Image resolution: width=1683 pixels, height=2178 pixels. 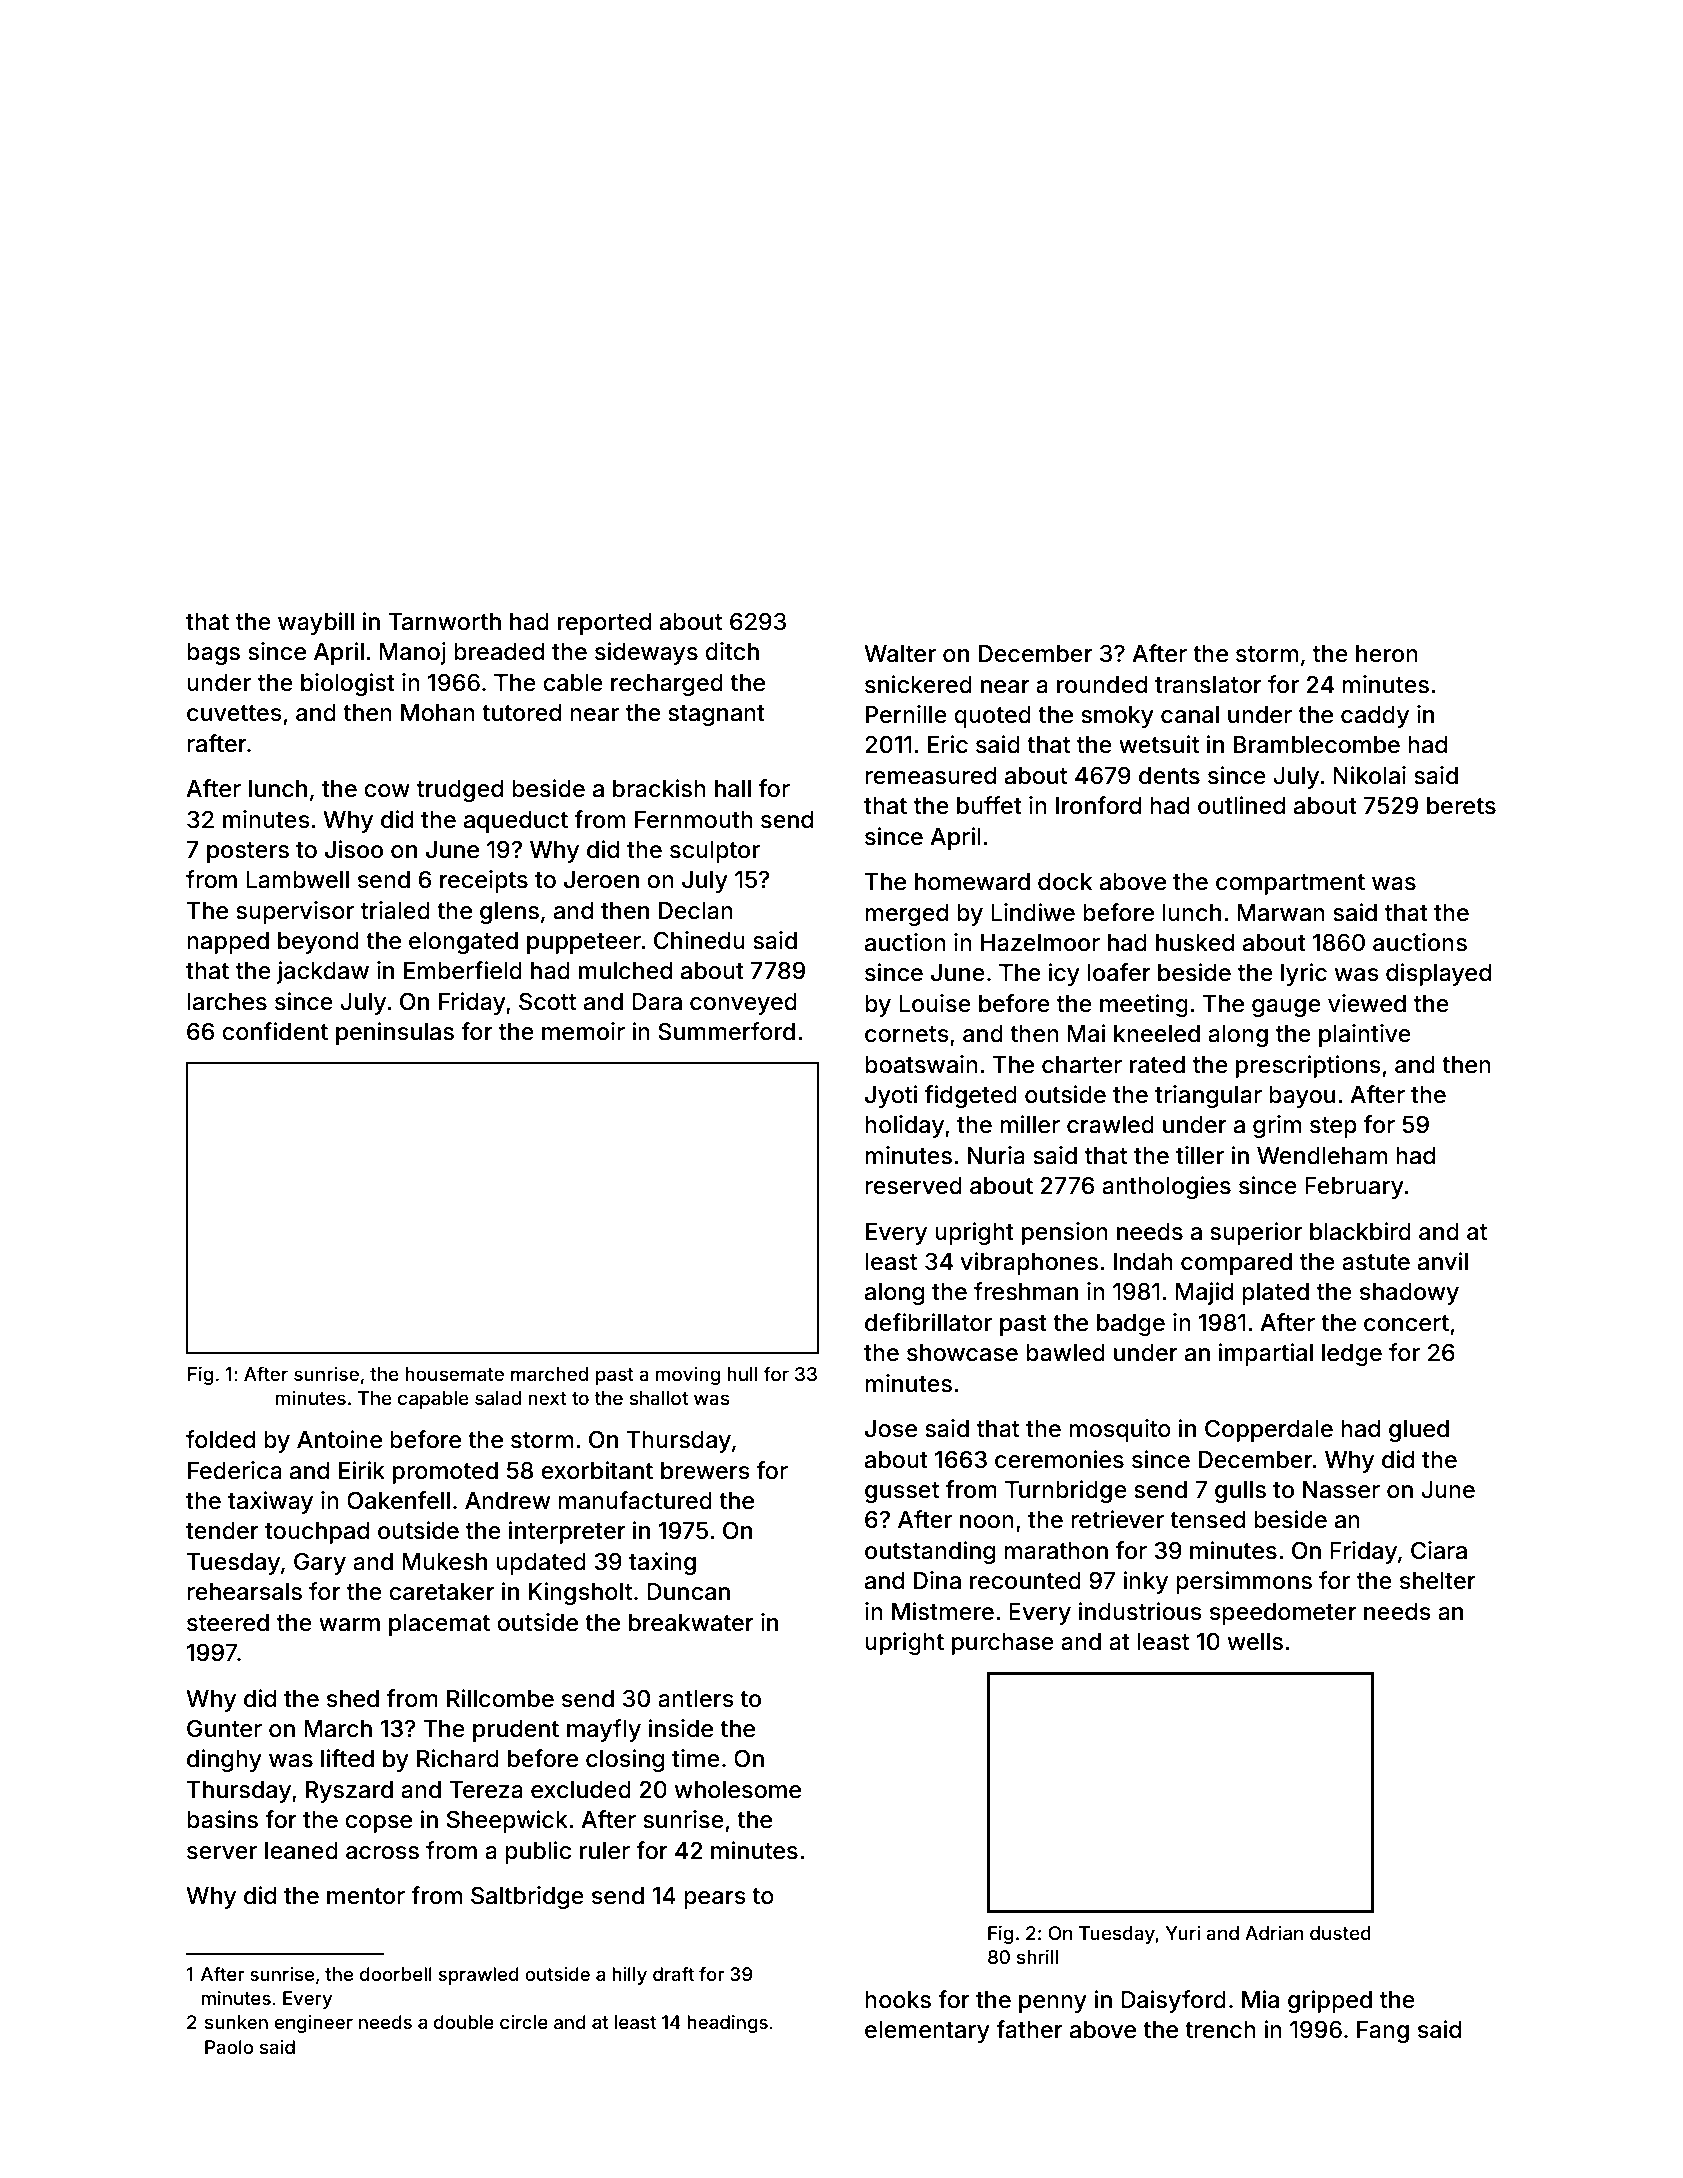 What do you see at coordinates (220, 1439) in the screenshot?
I see `folded` at bounding box center [220, 1439].
